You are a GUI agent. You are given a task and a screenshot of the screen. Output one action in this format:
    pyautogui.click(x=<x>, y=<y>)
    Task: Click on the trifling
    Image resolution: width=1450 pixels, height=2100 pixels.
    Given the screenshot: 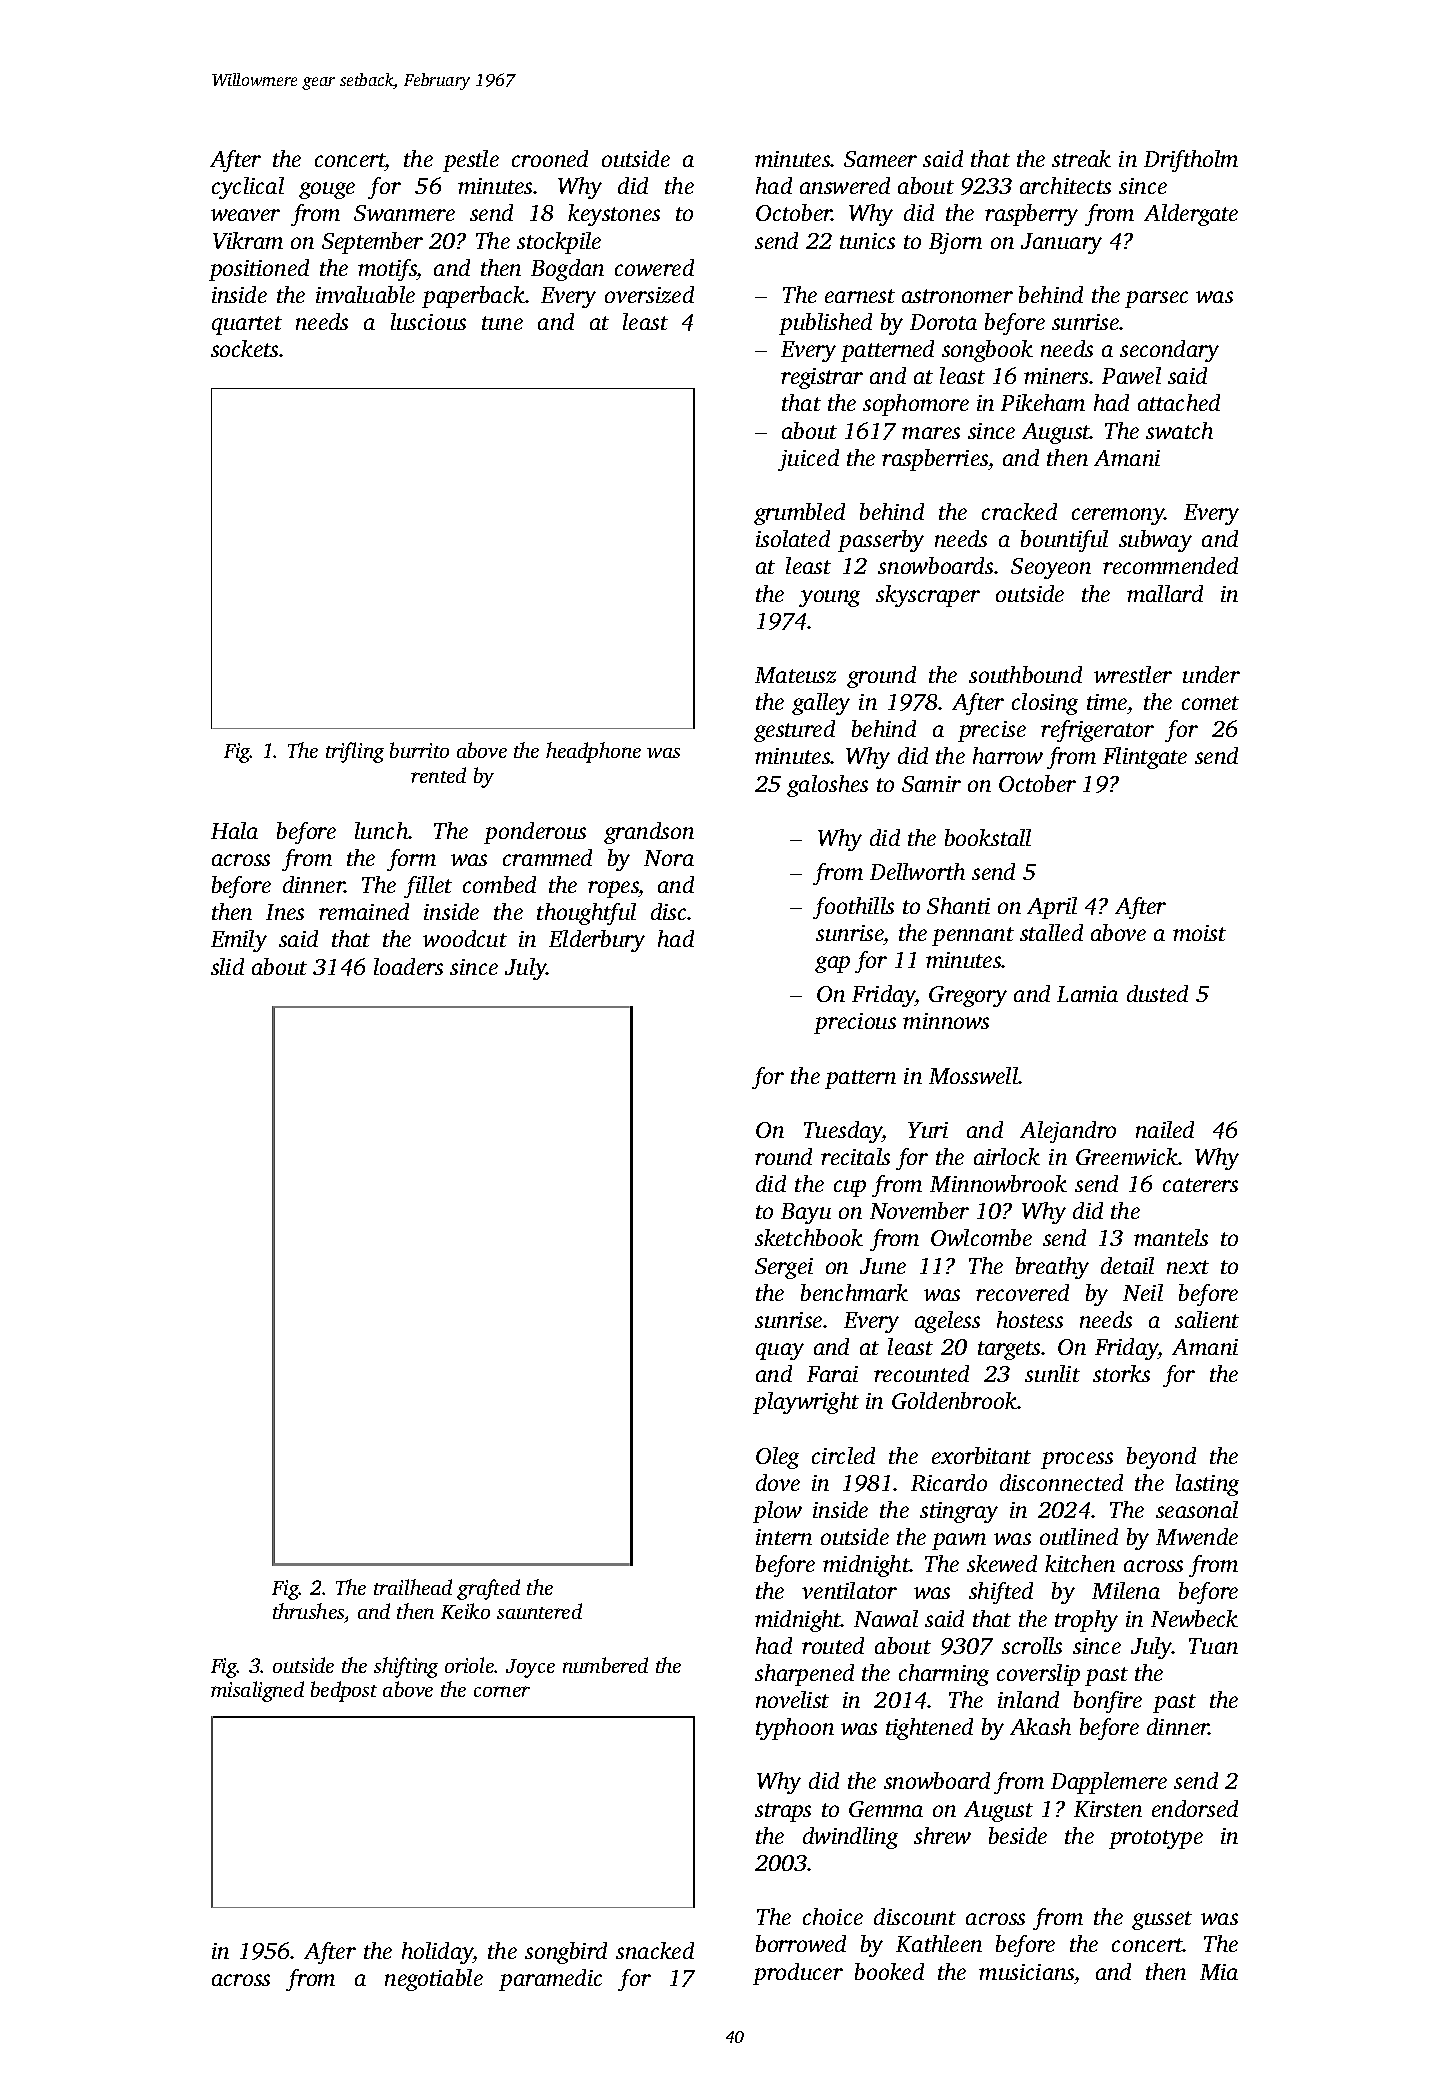 What is the action you would take?
    pyautogui.click(x=355, y=752)
